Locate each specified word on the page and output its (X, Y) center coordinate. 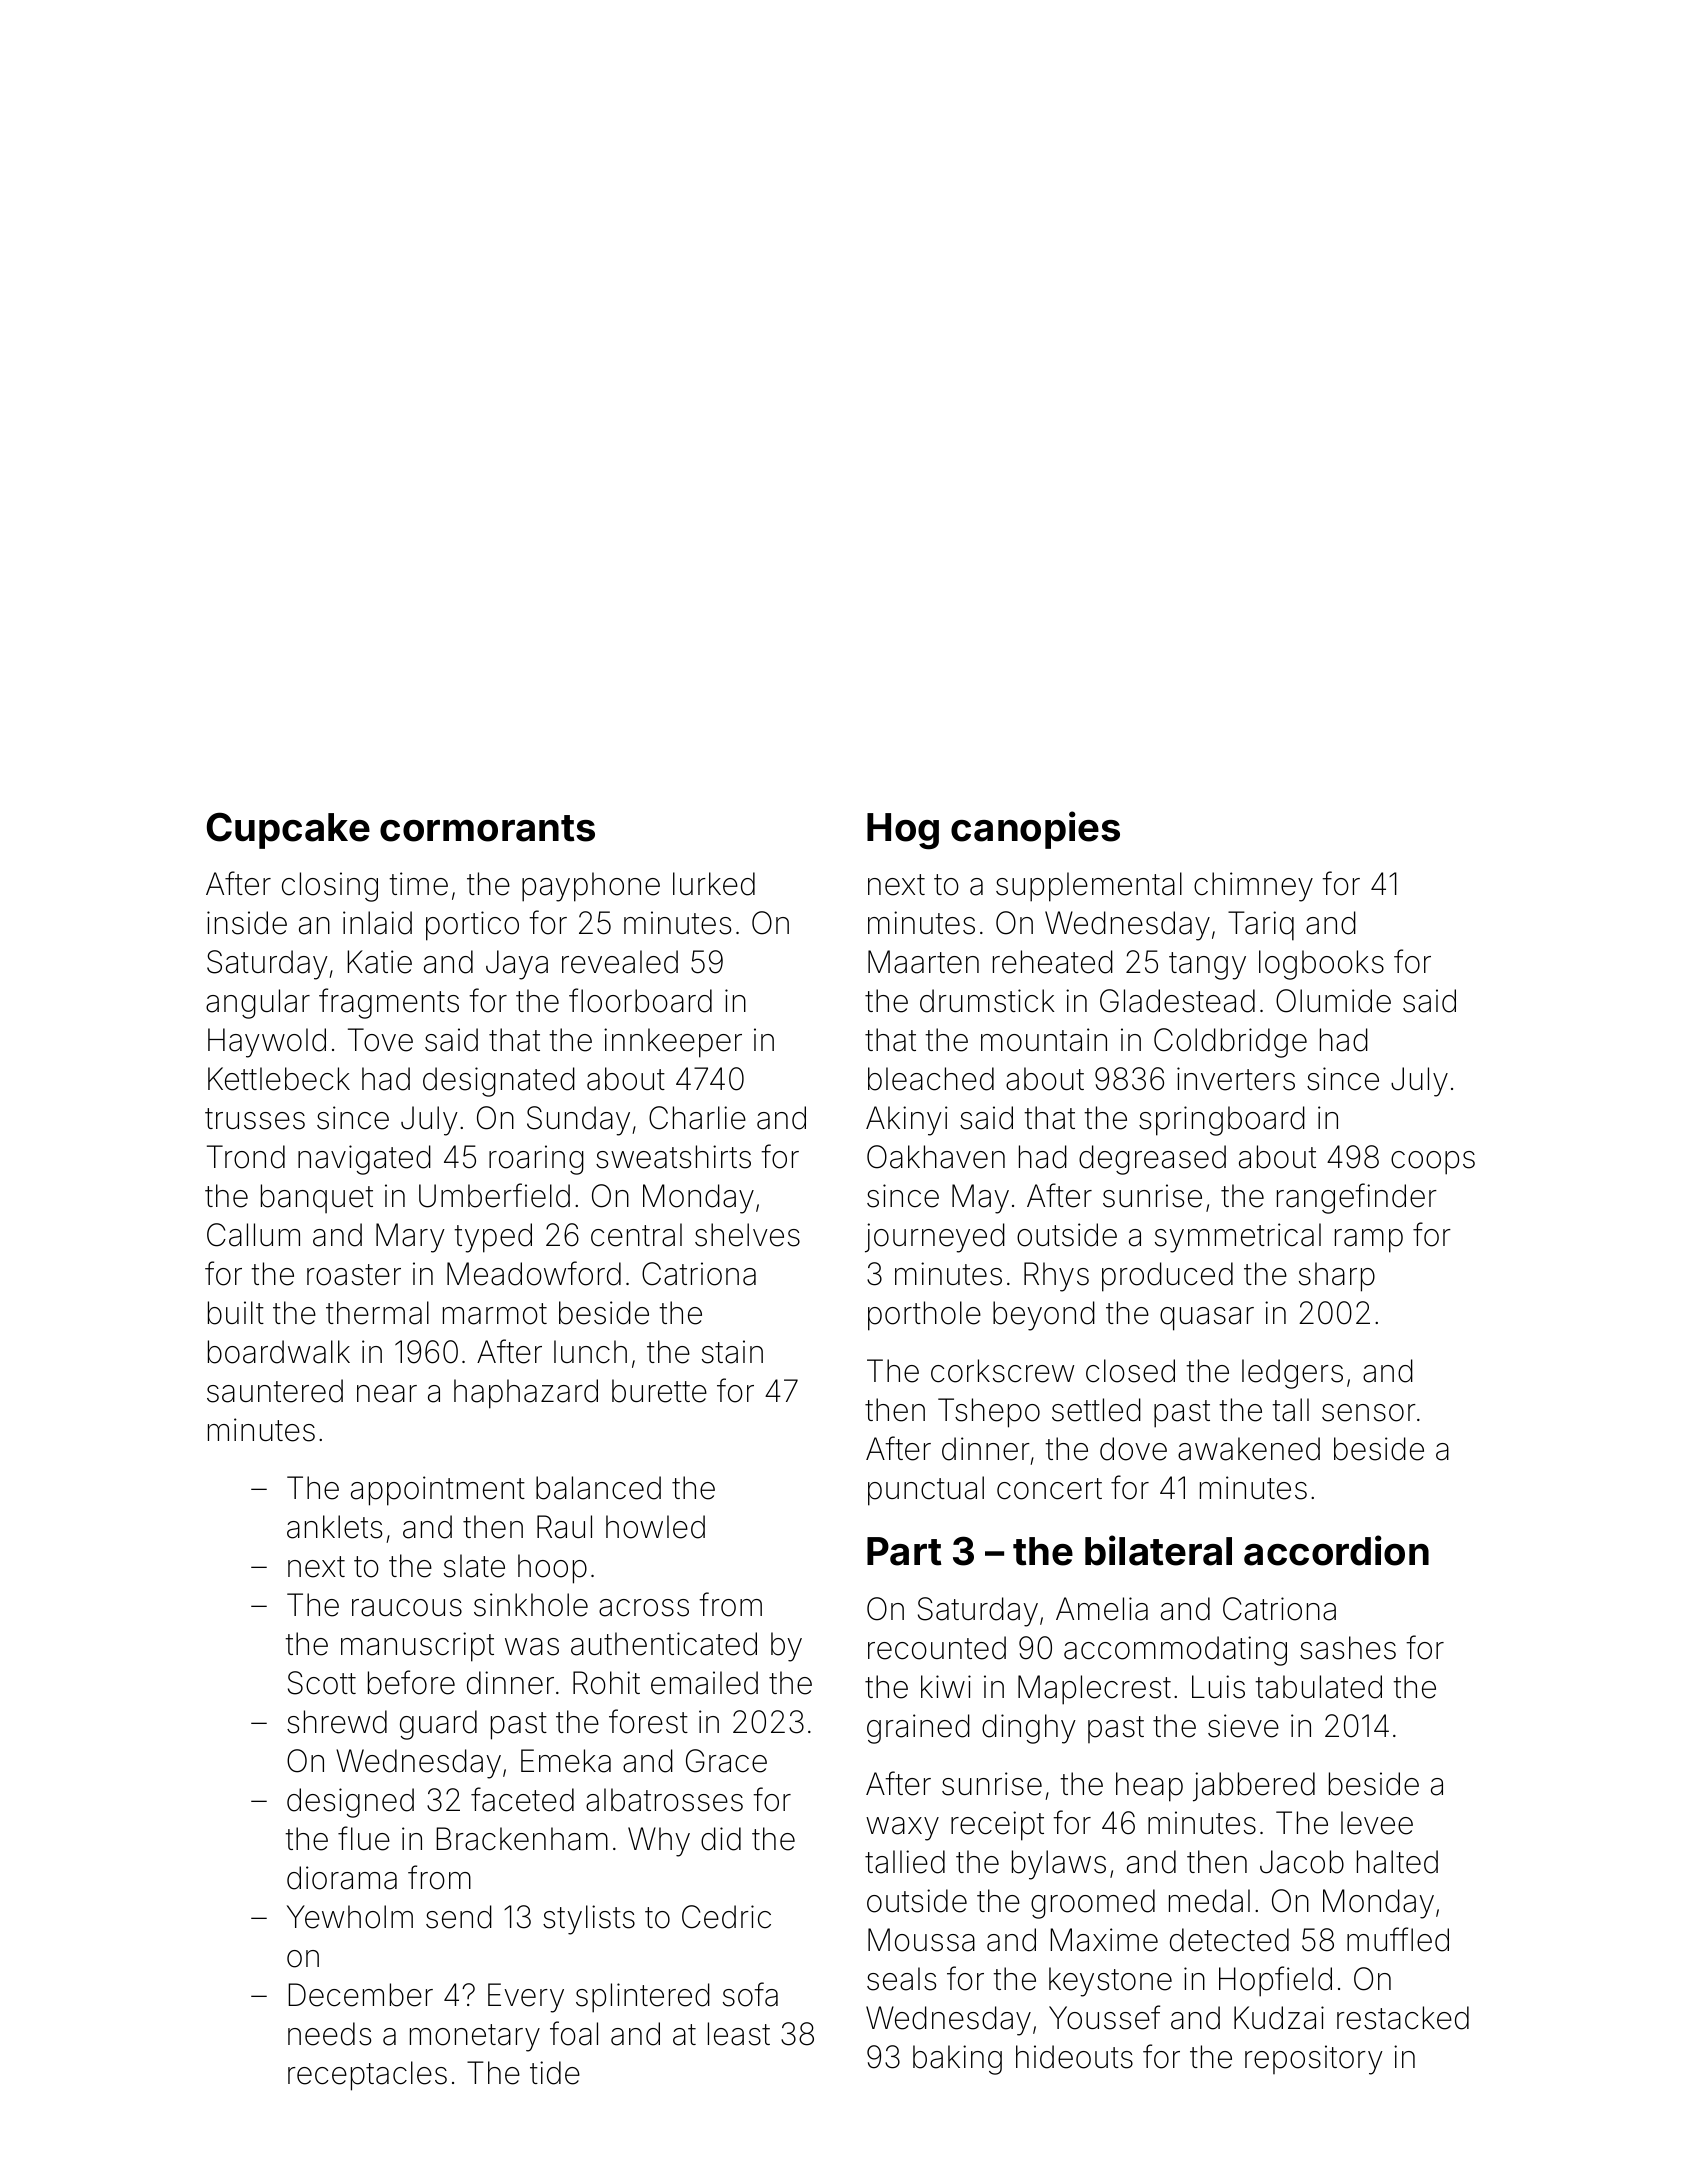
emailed (704, 1683)
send (459, 1917)
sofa (750, 1994)
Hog (903, 831)
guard (438, 1725)
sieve (1243, 1726)
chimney (1253, 887)
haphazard (526, 1394)
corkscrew (1002, 1371)
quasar (1207, 1319)
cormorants (487, 828)
